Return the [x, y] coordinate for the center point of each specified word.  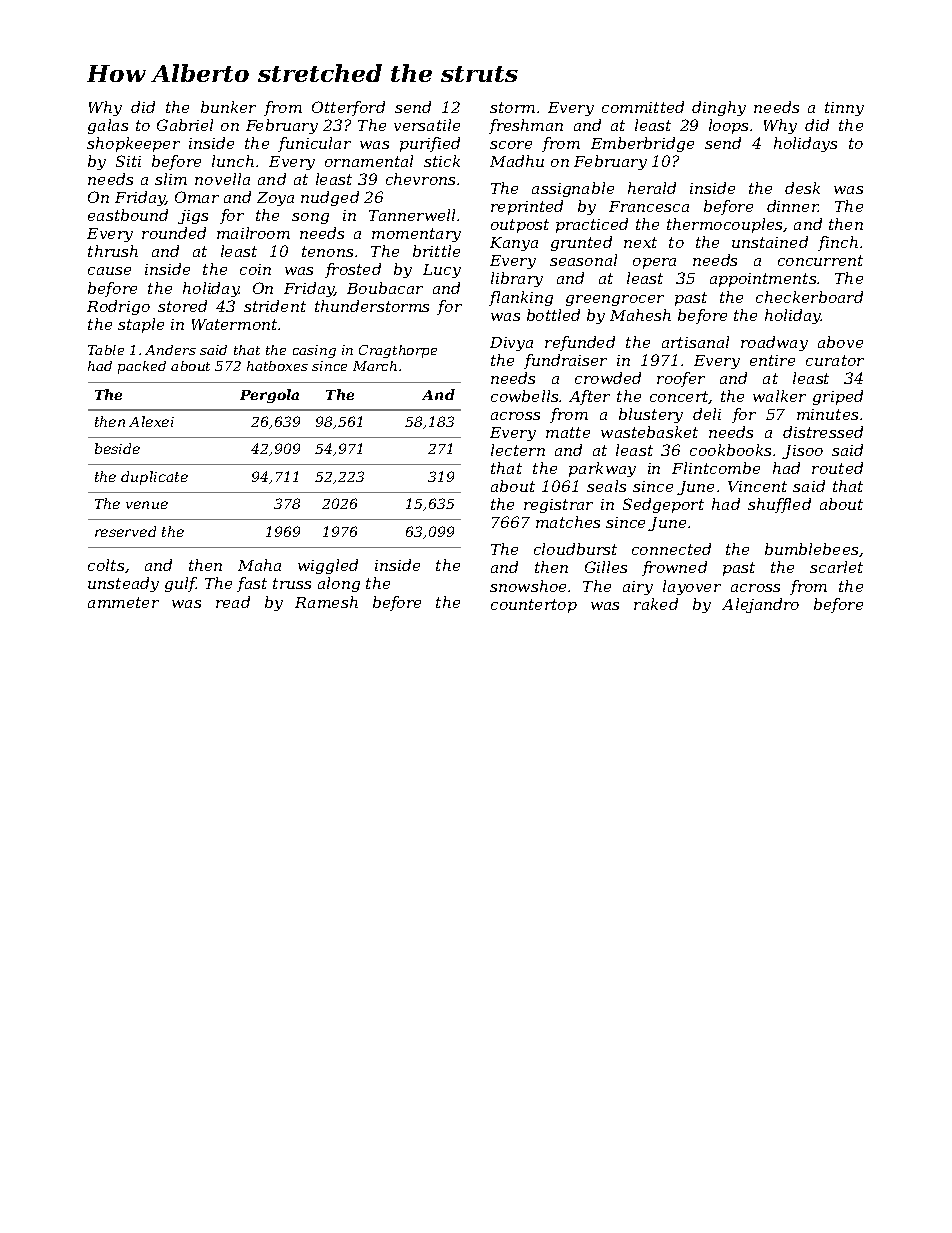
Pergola [269, 396]
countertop [534, 606]
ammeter [123, 602]
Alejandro [760, 605]
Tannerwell [412, 215]
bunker [228, 107]
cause [109, 271]
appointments [763, 280]
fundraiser [565, 361]
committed [643, 107]
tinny [844, 109]
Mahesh [640, 315]
